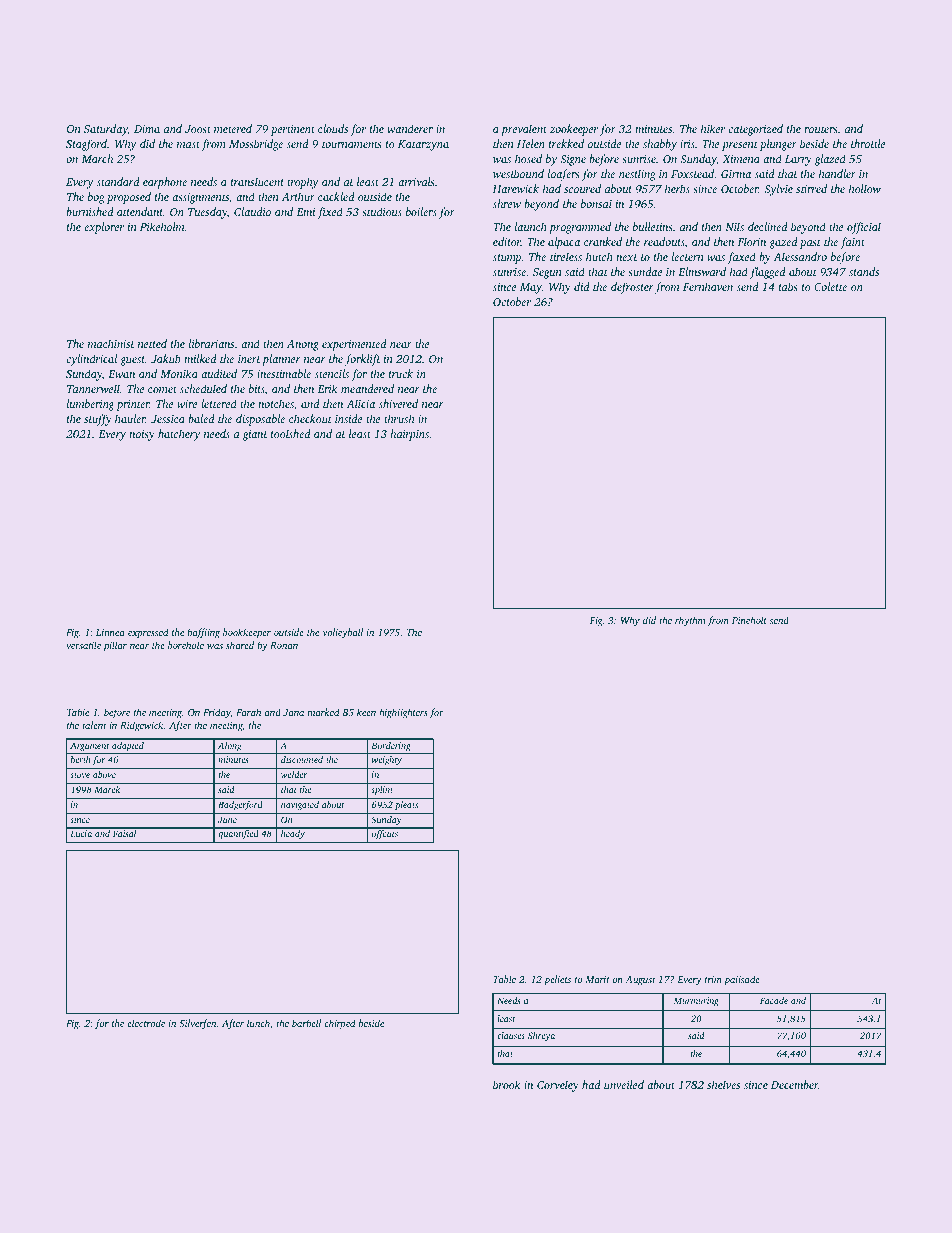 The image size is (952, 1233). What do you see at coordinates (690, 621) in the screenshot?
I see `rhythm` at bounding box center [690, 621].
